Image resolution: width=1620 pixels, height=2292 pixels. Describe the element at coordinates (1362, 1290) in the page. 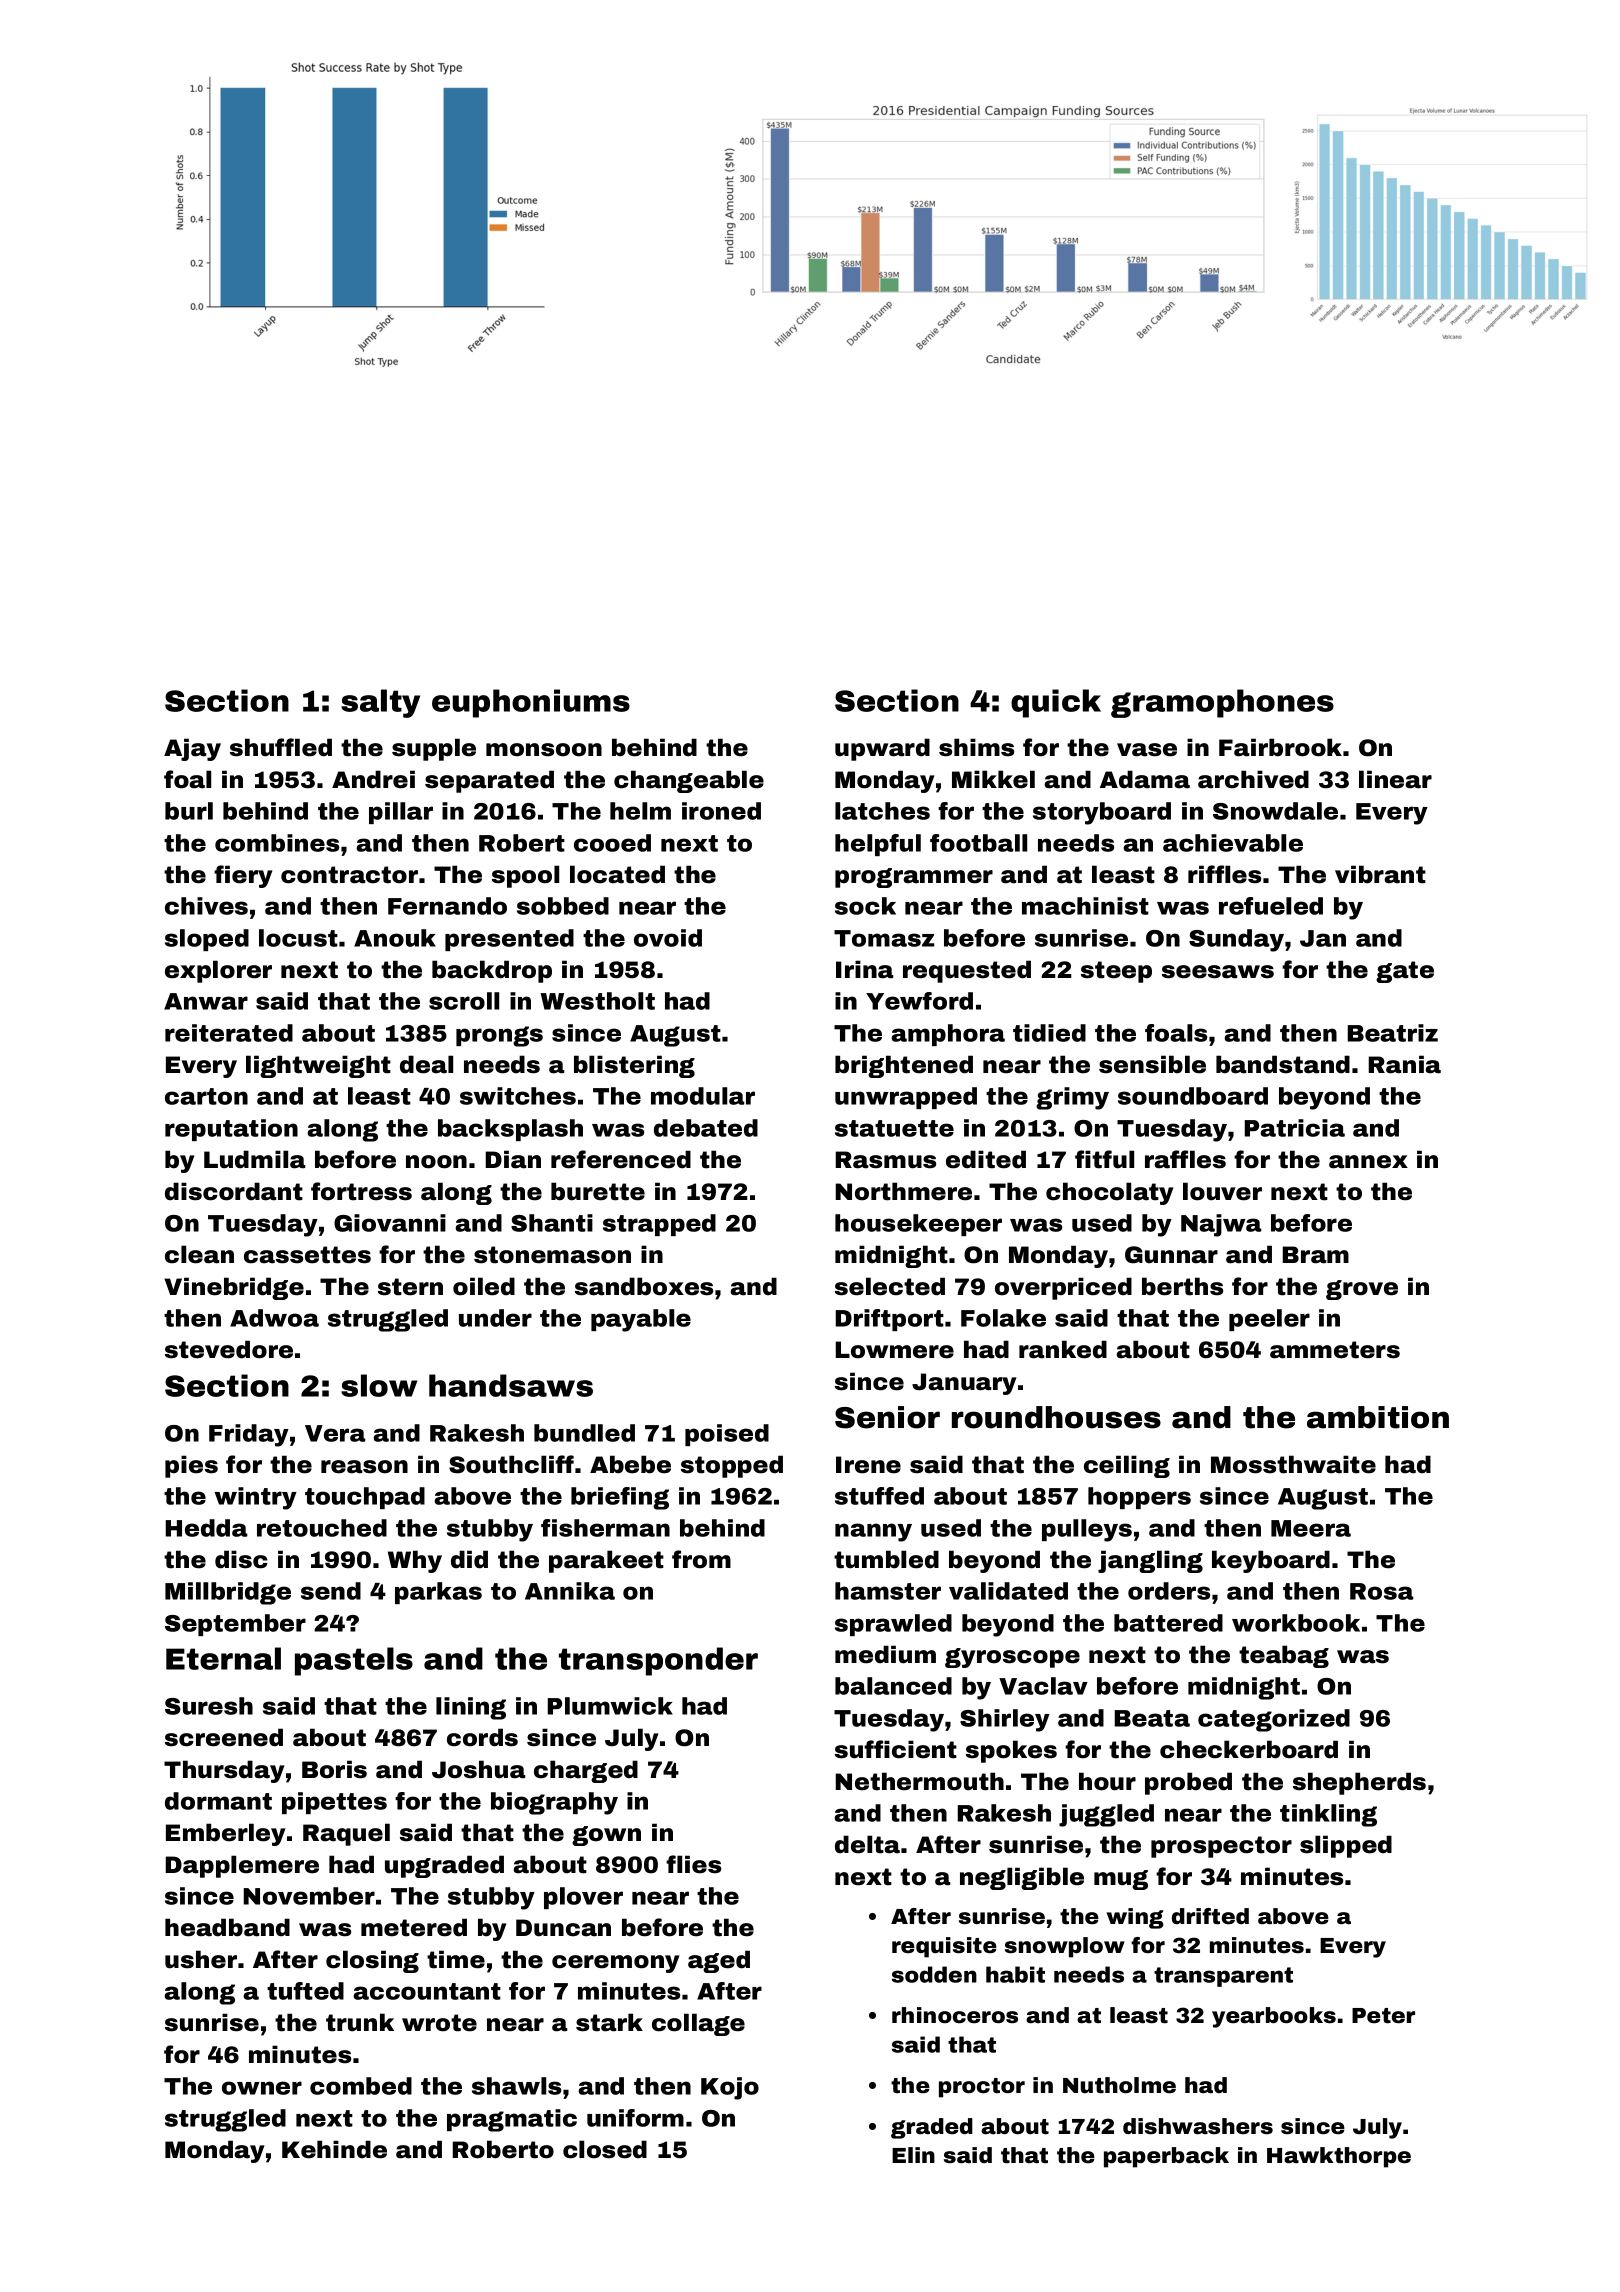

I see `grove` at that location.
